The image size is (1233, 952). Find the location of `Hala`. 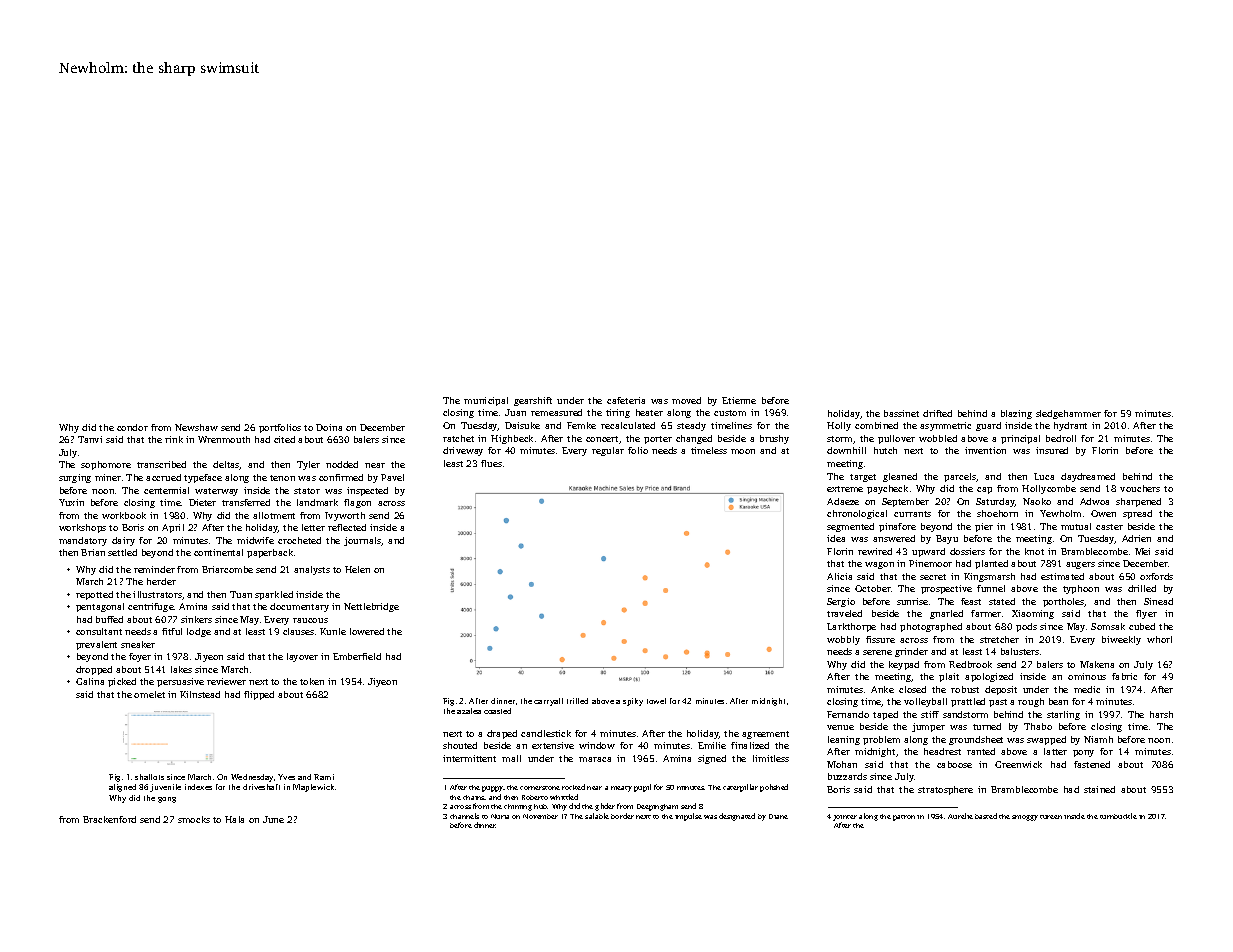

Hala is located at coordinates (234, 819).
